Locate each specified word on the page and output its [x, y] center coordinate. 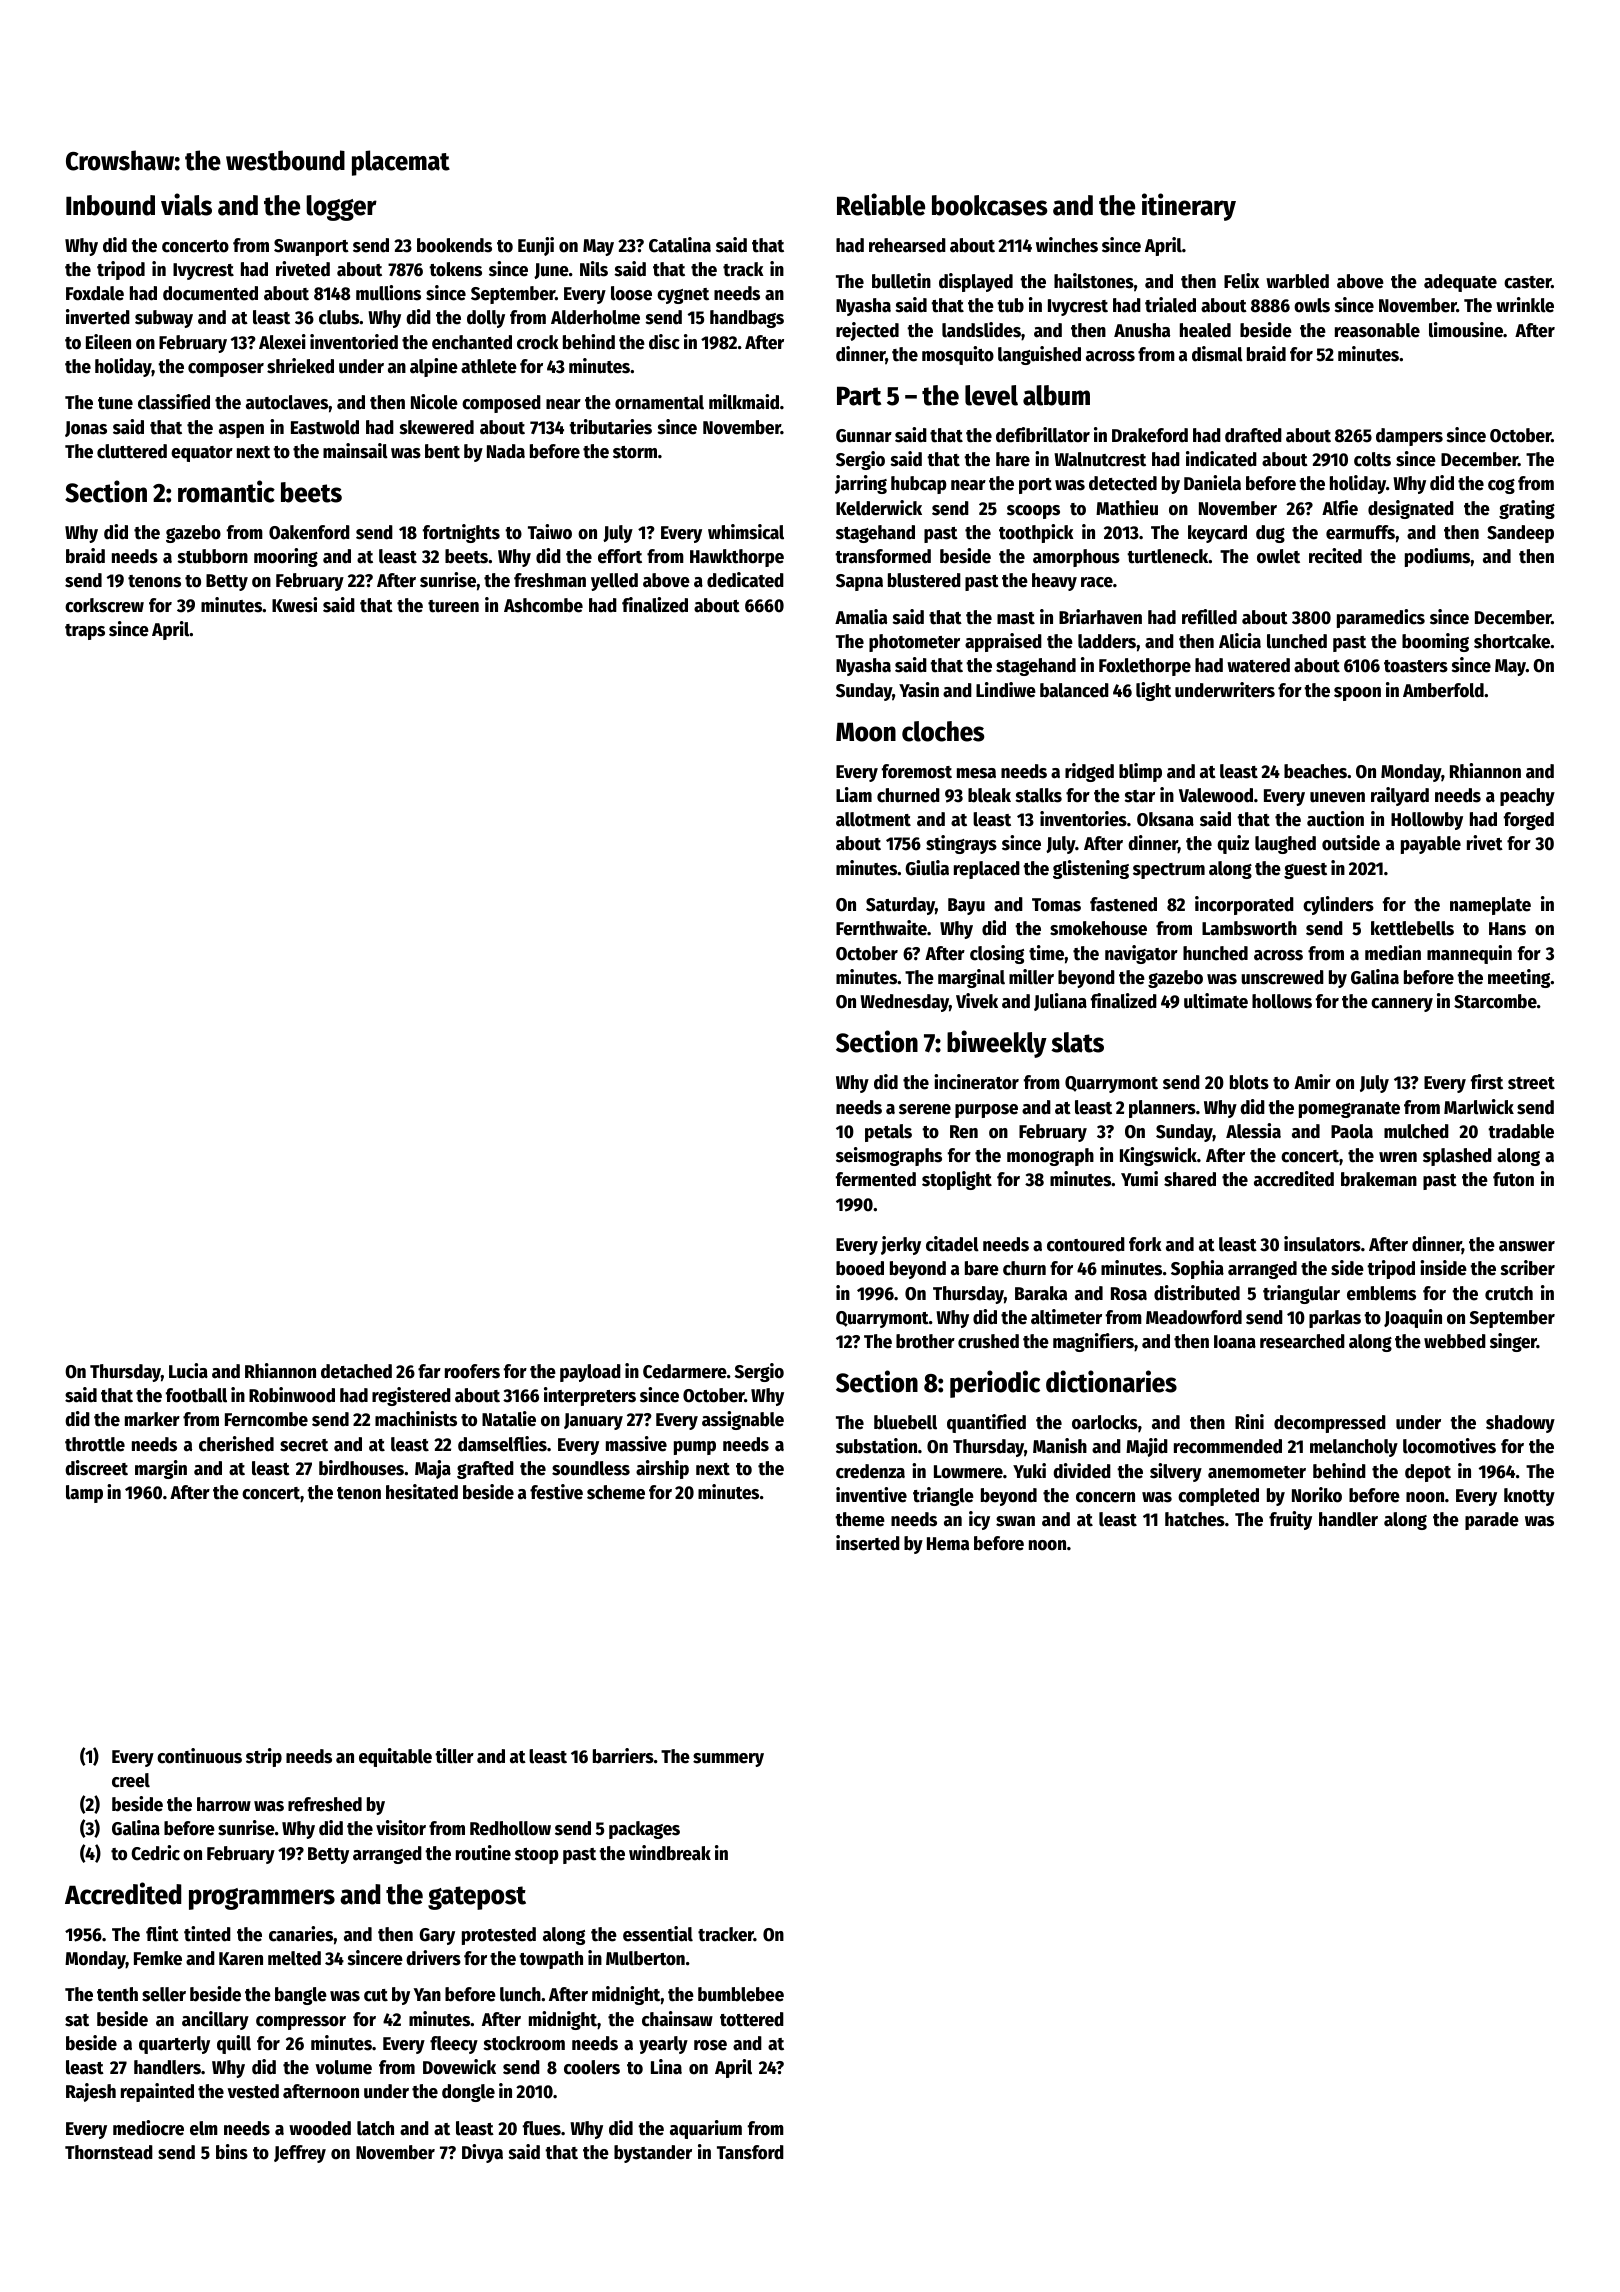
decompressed [1330, 1424]
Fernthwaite [881, 928]
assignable [743, 1420]
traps [85, 632]
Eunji [536, 246]
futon [1513, 1179]
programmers [262, 1899]
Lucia [188, 1371]
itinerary [1189, 207]
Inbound [110, 205]
